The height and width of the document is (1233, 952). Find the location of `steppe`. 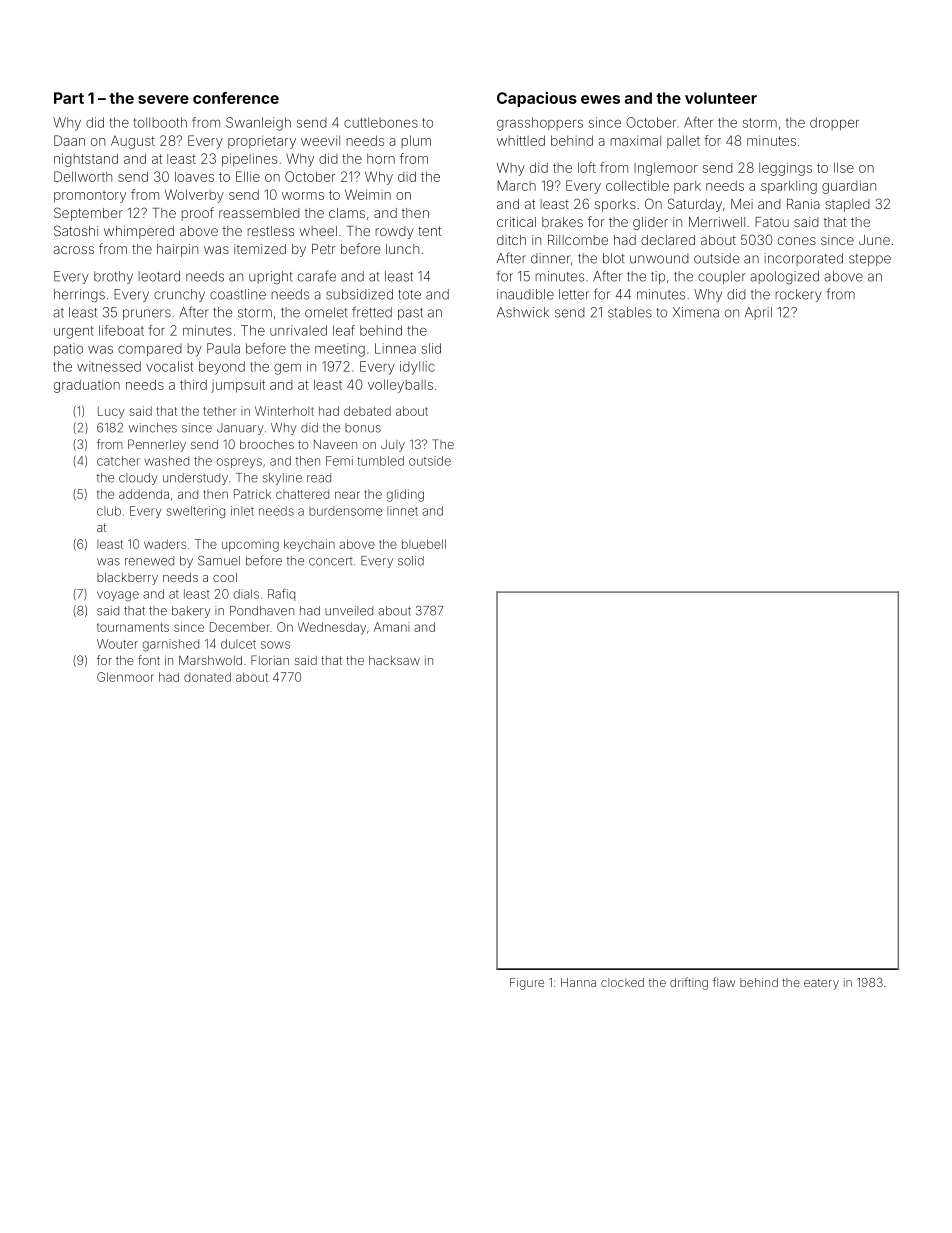

steppe is located at coordinates (870, 260).
